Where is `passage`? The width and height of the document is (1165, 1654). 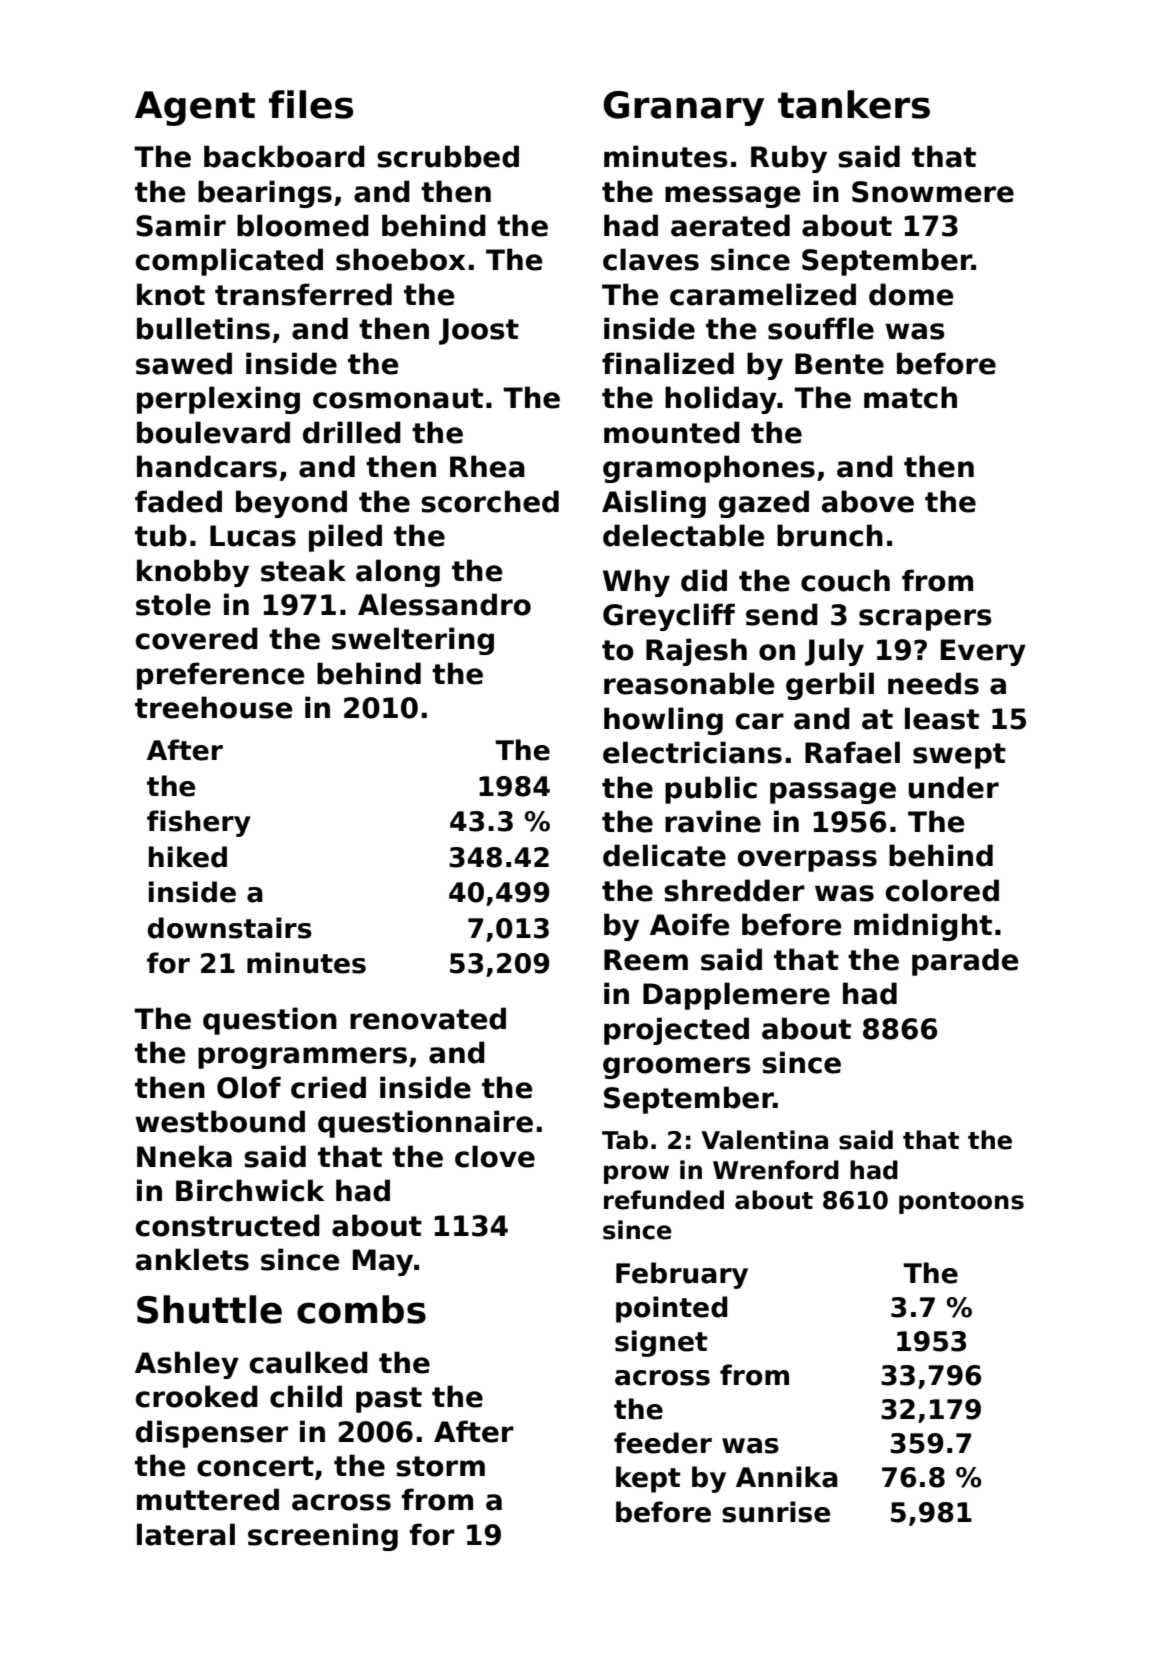 passage is located at coordinates (833, 793).
